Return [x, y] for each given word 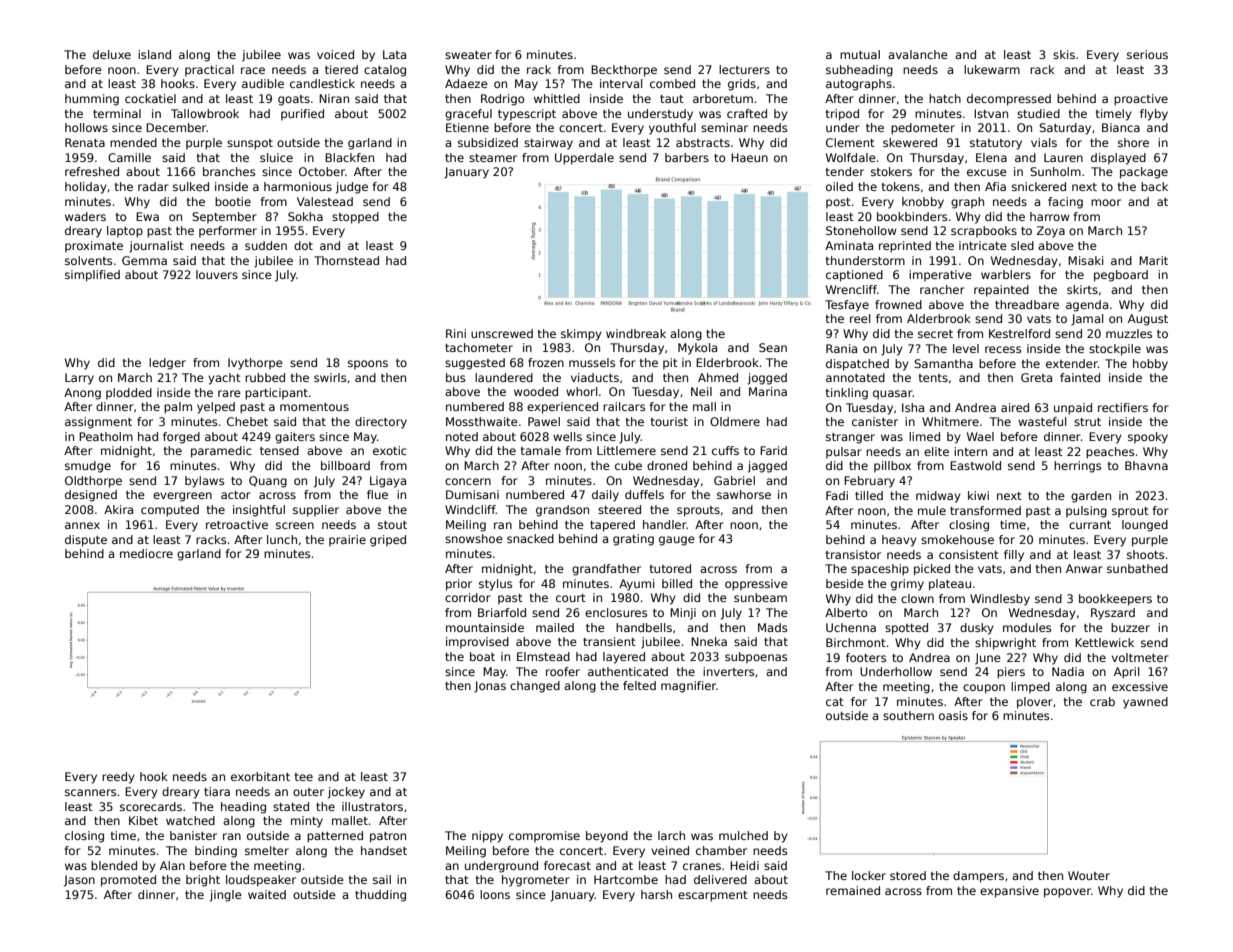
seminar [724, 127]
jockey [346, 793]
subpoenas [756, 658]
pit [670, 364]
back [1154, 186]
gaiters [295, 438]
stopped [355, 218]
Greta [1036, 377]
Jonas [490, 687]
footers [866, 657]
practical [209, 71]
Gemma [144, 260]
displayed [1118, 159]
